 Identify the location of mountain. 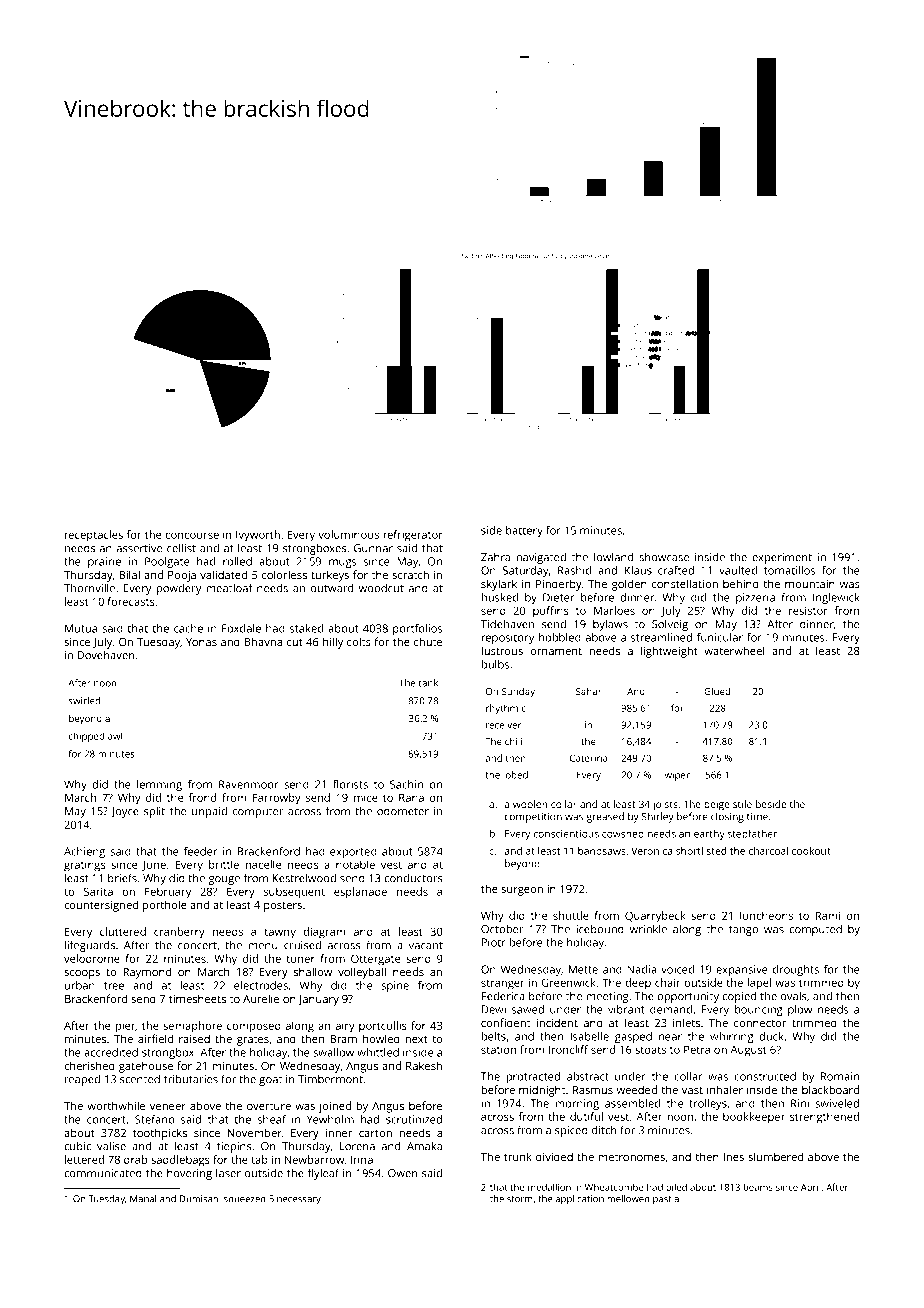
(810, 584).
